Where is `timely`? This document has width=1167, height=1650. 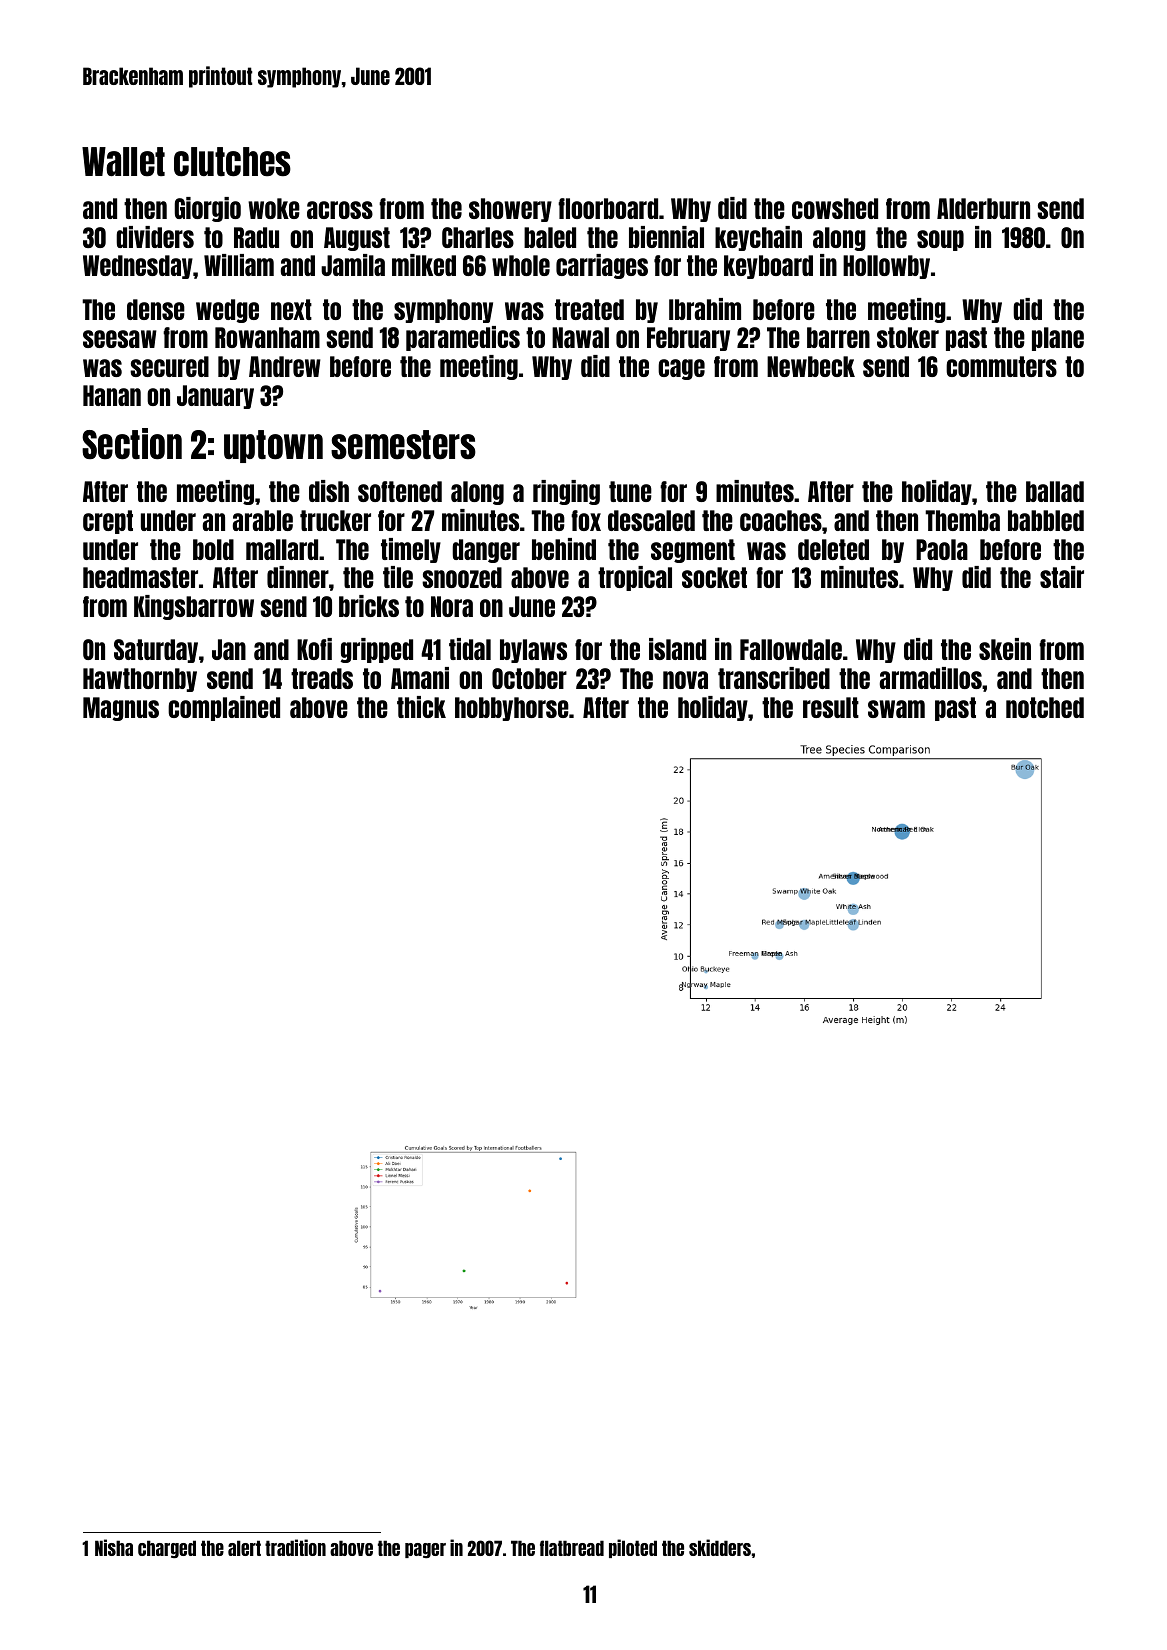 timely is located at coordinates (411, 550).
